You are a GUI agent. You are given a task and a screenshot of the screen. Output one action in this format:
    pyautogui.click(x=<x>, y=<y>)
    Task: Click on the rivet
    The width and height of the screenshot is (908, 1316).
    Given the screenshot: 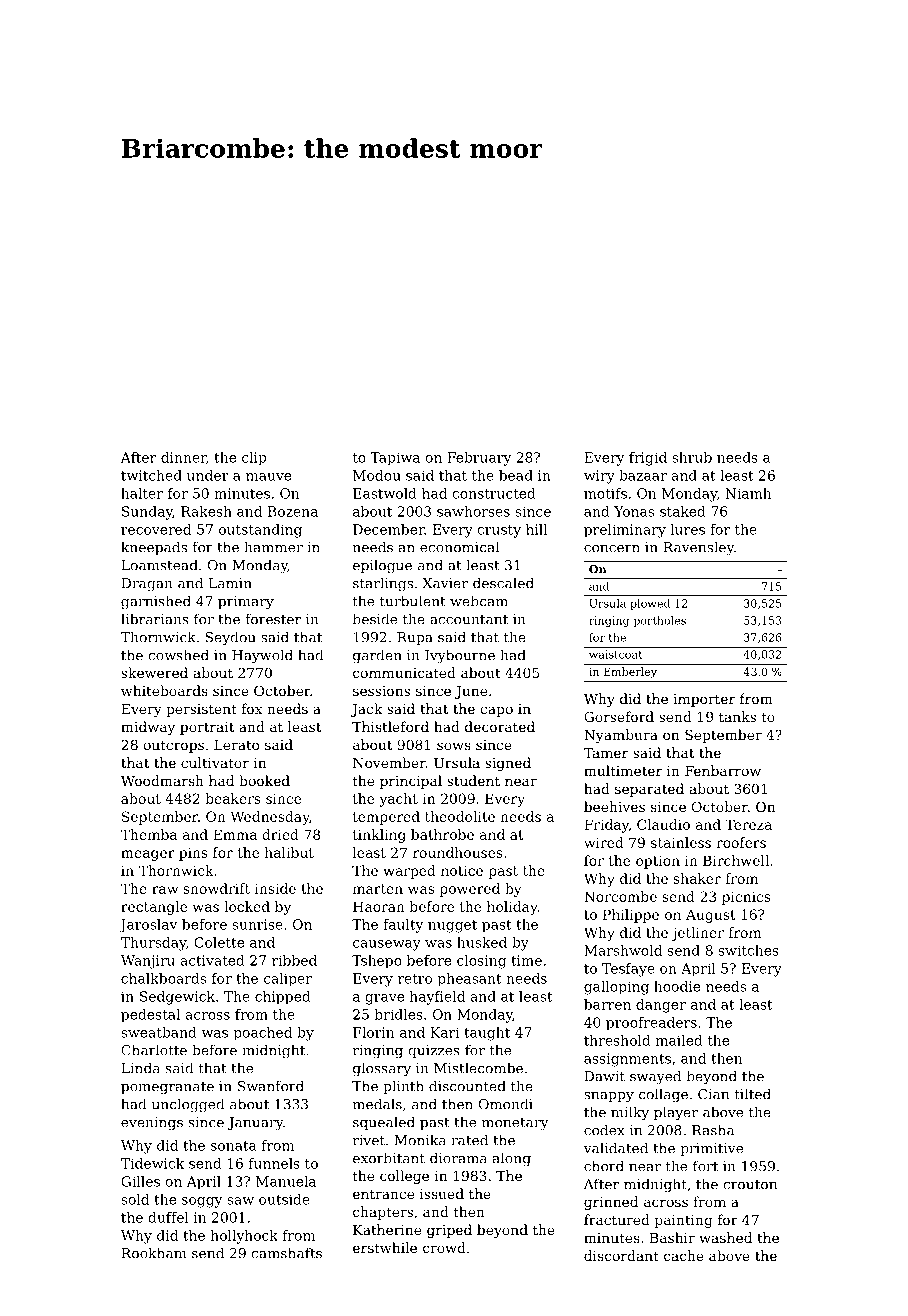 What is the action you would take?
    pyautogui.click(x=369, y=1140)
